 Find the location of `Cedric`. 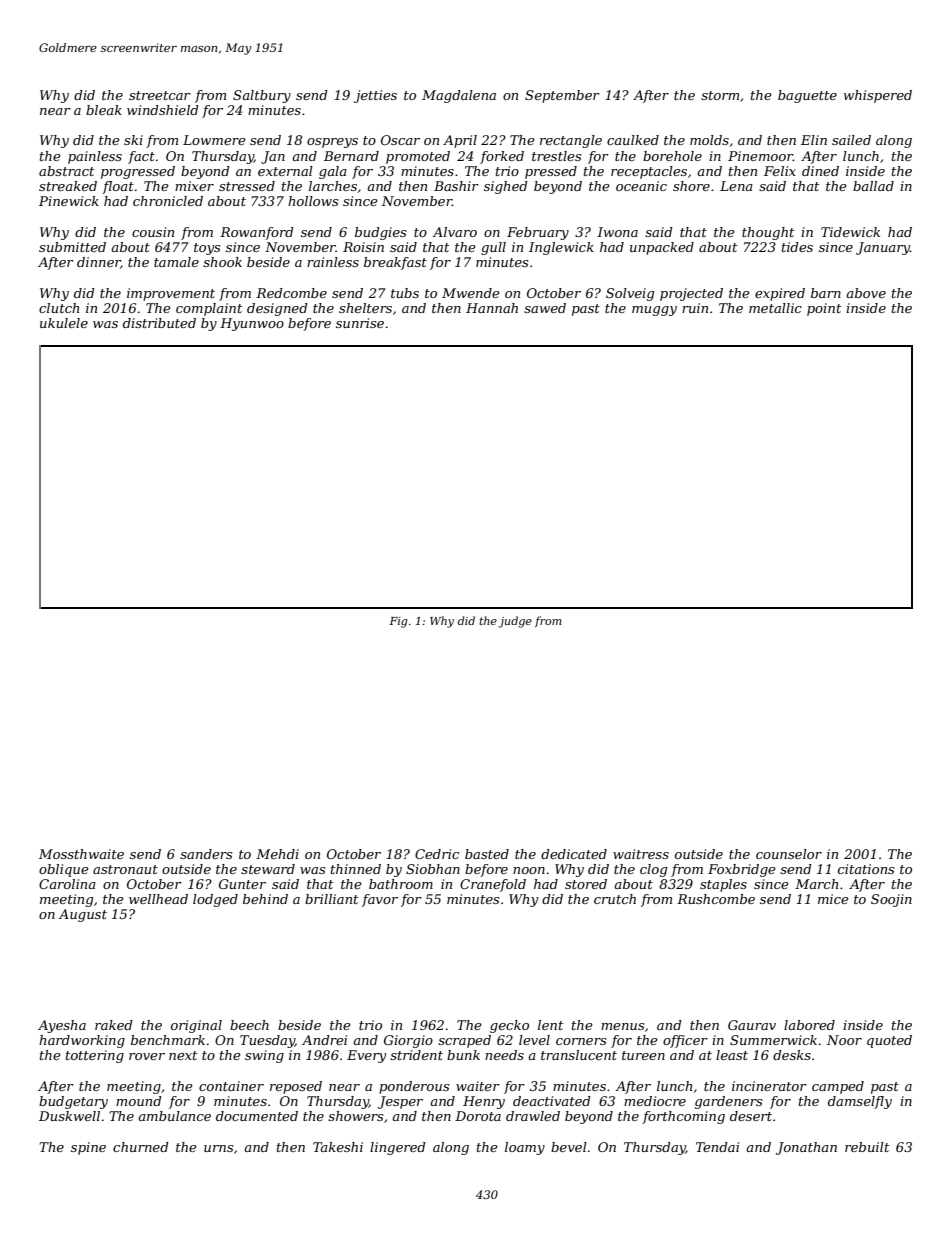

Cedric is located at coordinates (437, 854).
